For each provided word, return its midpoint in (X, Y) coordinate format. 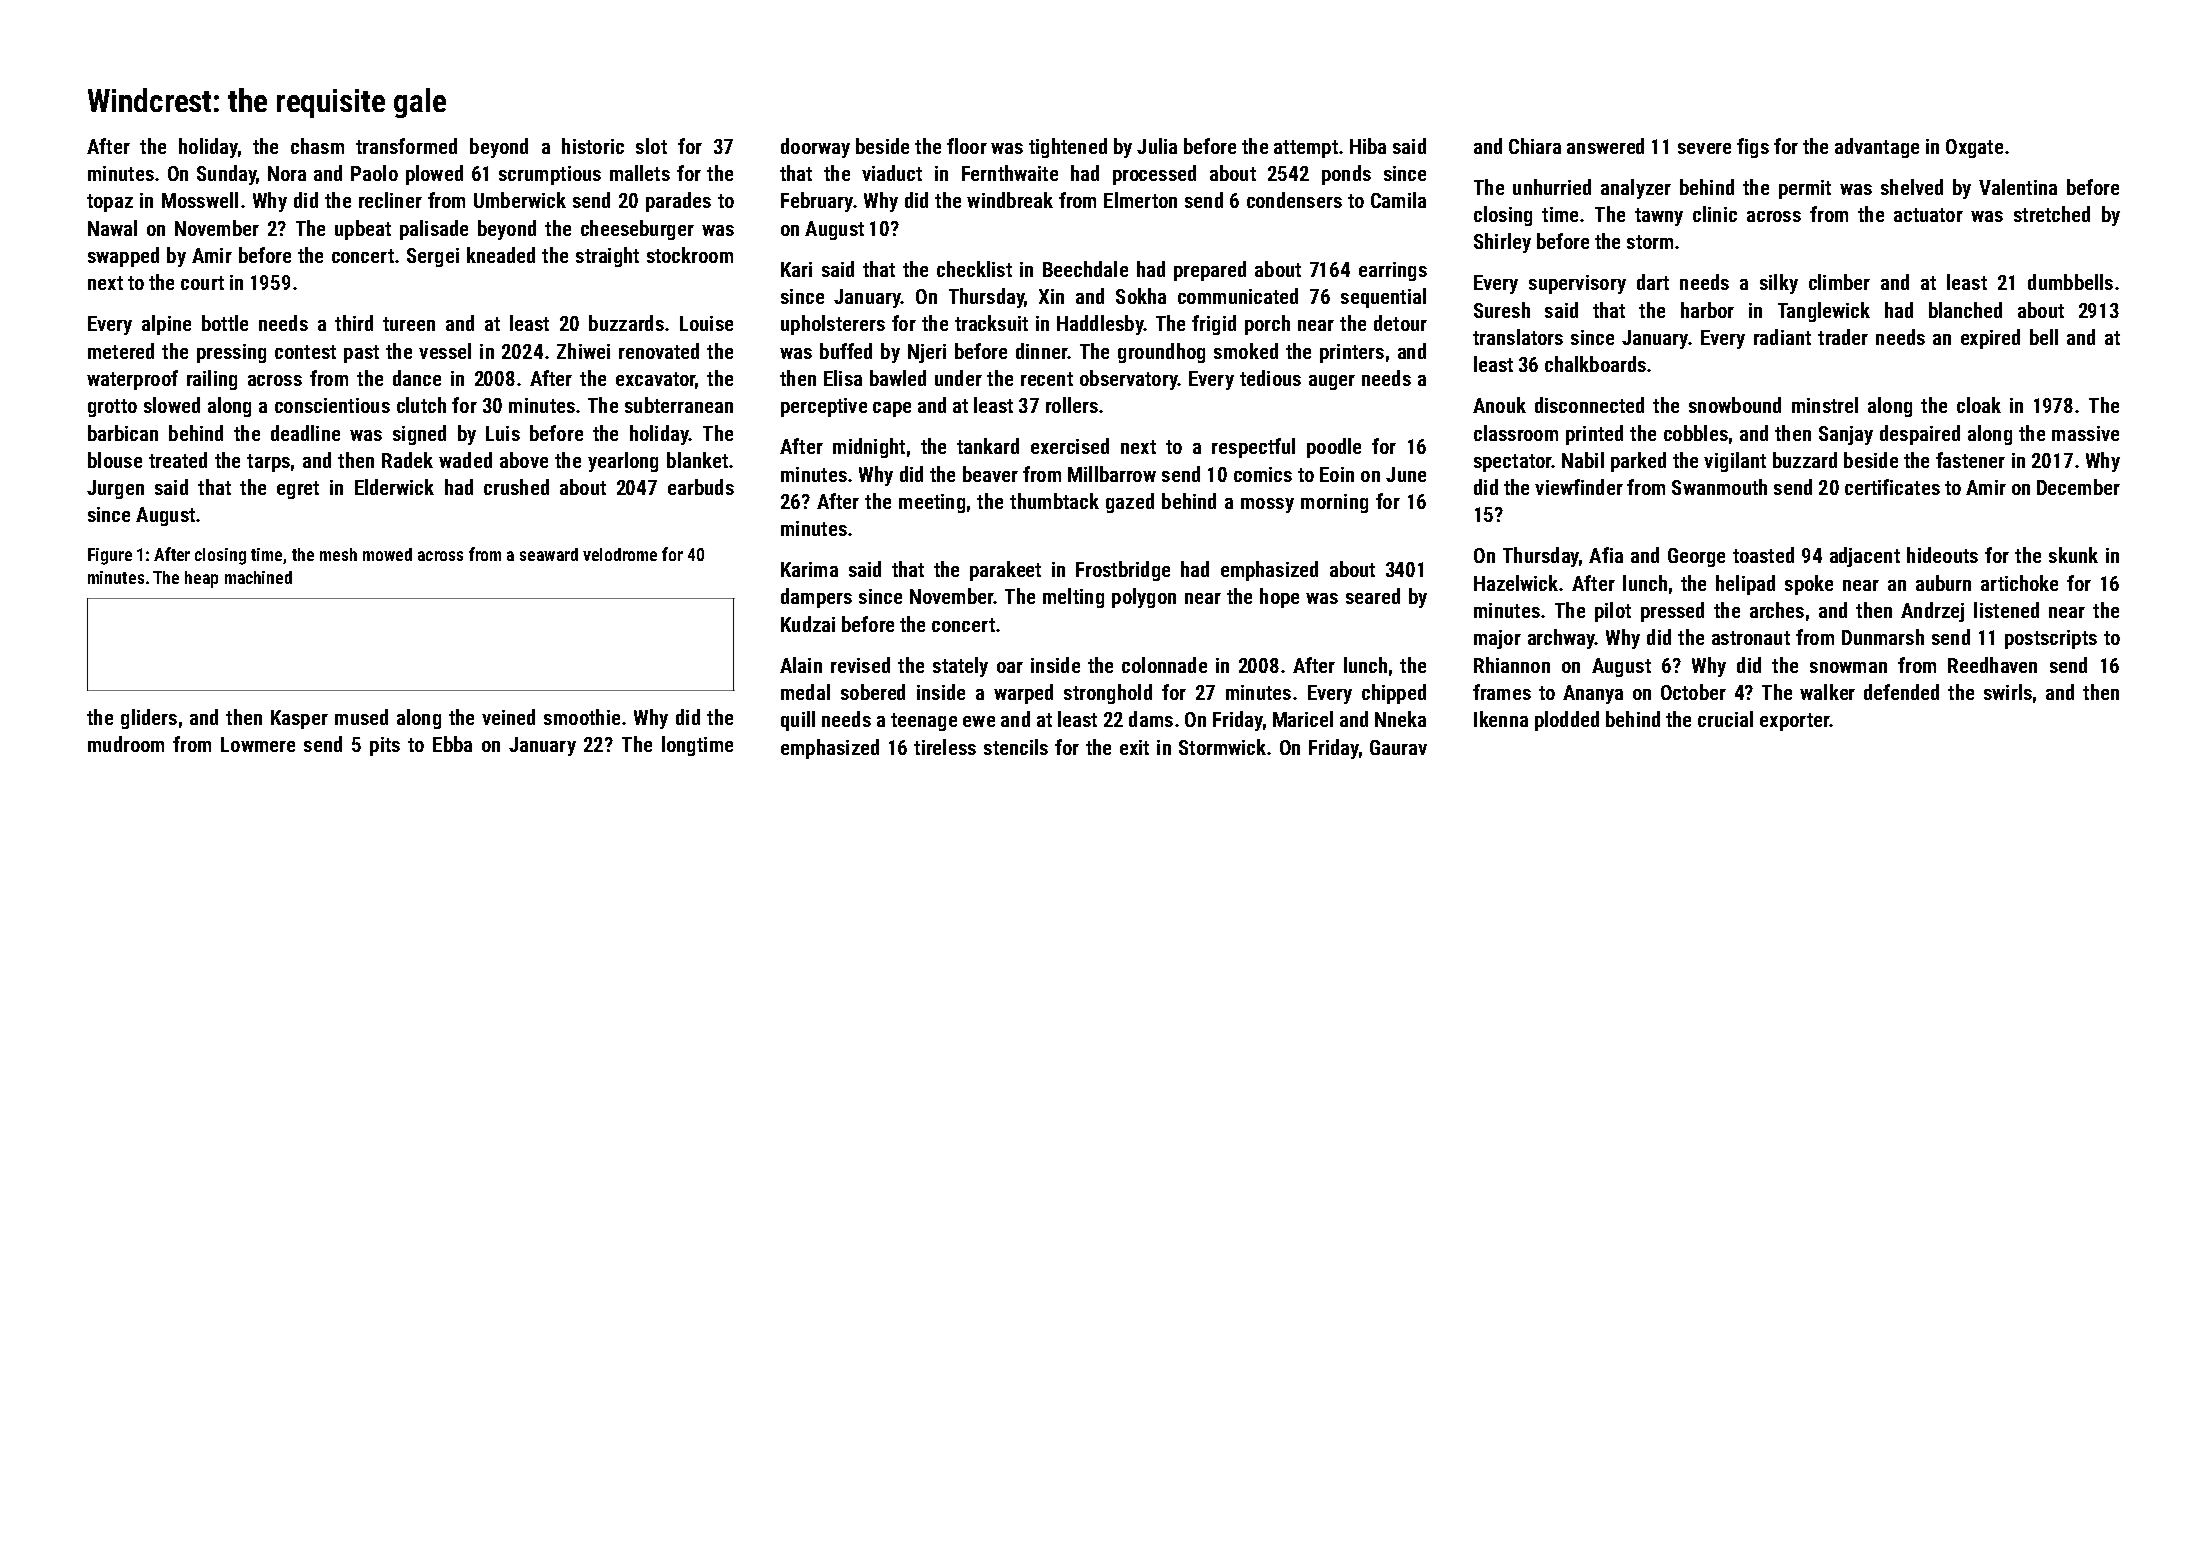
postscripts (2051, 639)
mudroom (126, 744)
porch (1267, 325)
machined (258, 577)
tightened (1068, 148)
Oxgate (1974, 148)
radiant (1782, 337)
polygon (1144, 598)
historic (593, 146)
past (361, 354)
